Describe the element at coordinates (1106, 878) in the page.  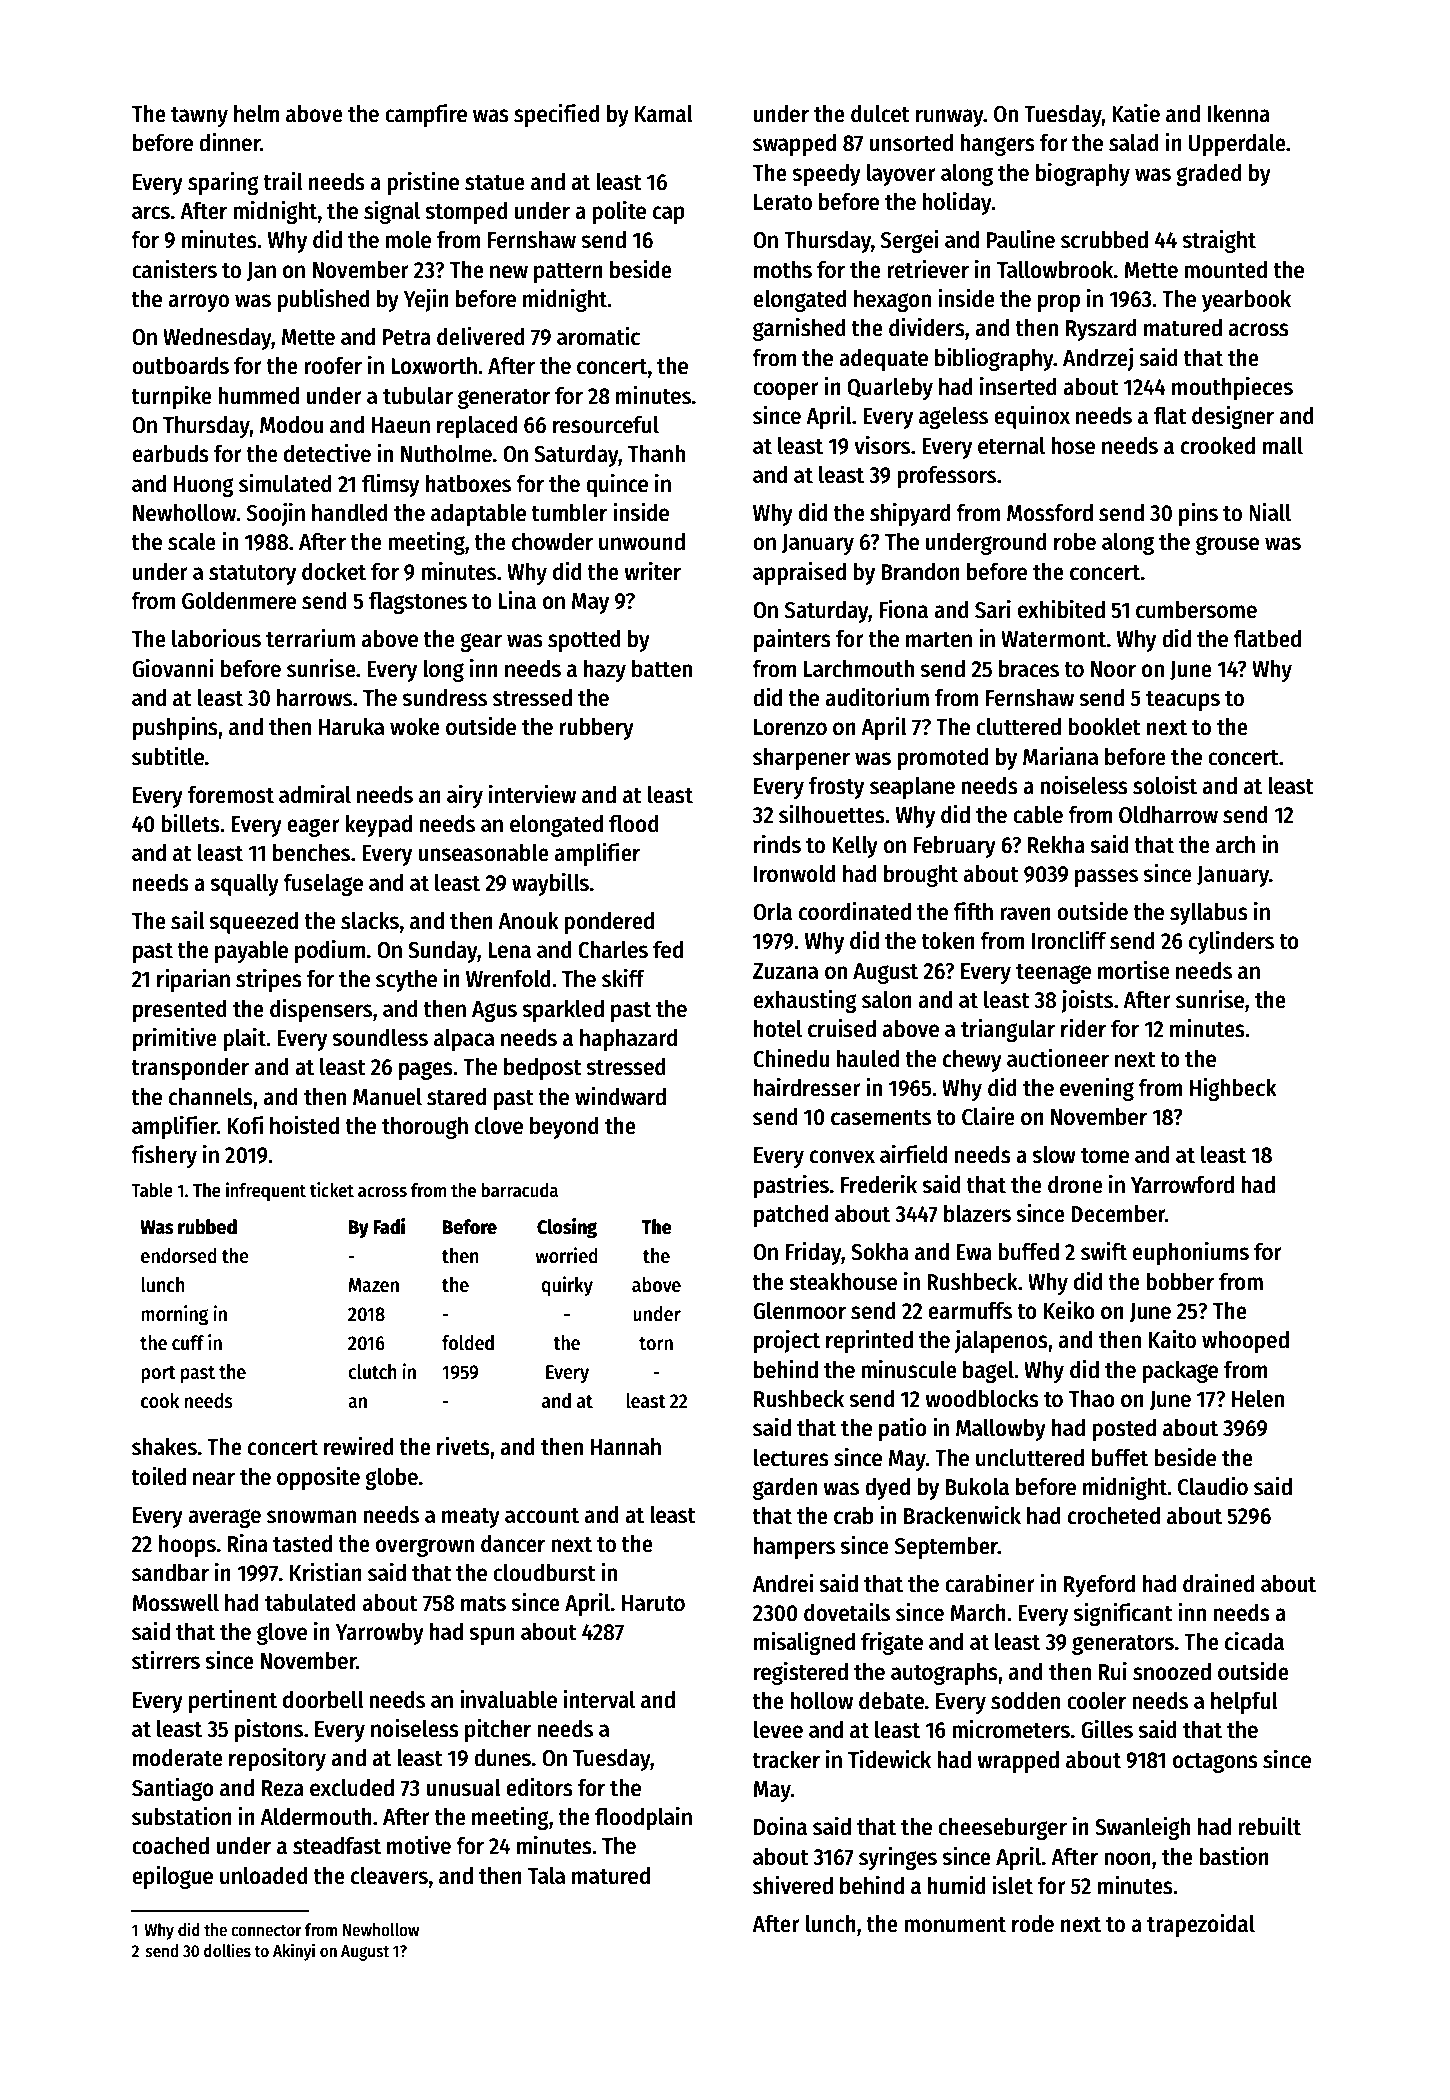
I see `passes` at that location.
